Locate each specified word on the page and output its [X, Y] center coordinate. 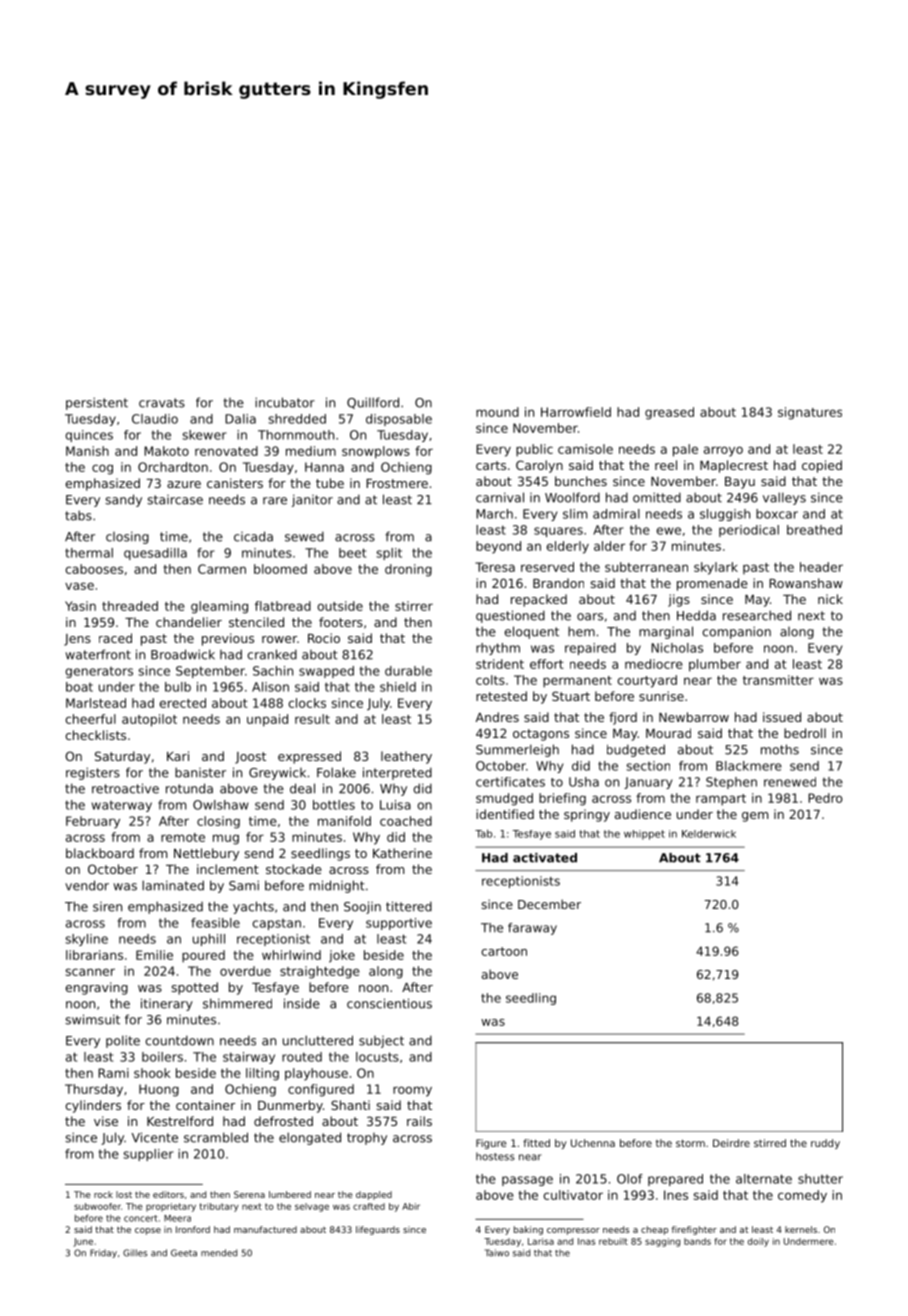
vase [79, 586]
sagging [662, 1242]
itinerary [167, 1004]
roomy [412, 1091]
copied [822, 466]
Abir [411, 1206]
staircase [175, 500]
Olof [630, 1179]
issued [782, 717]
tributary [219, 1207]
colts [490, 680]
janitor [312, 500]
